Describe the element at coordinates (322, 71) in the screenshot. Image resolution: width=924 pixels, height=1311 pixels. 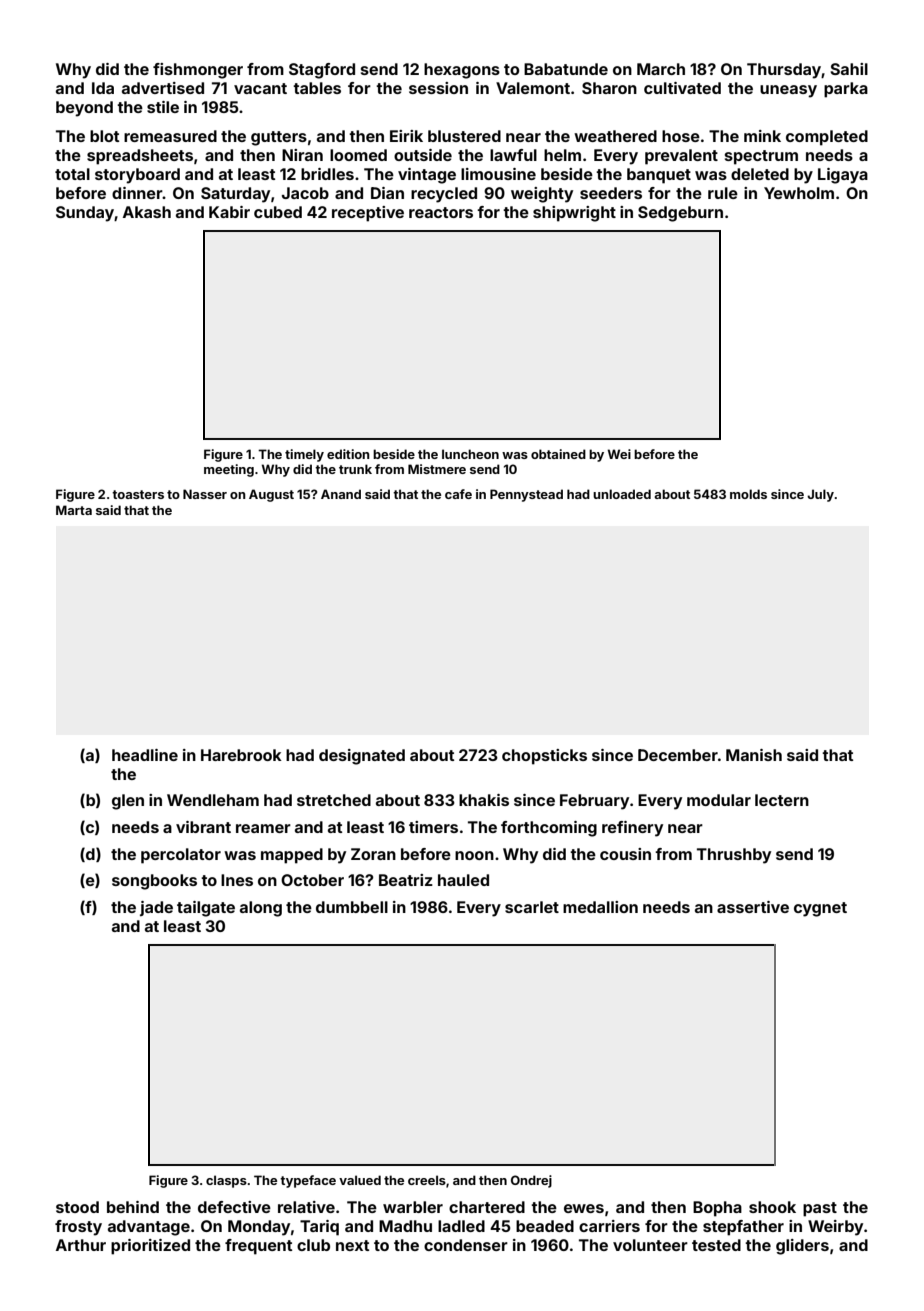
I see `Stagford` at that location.
